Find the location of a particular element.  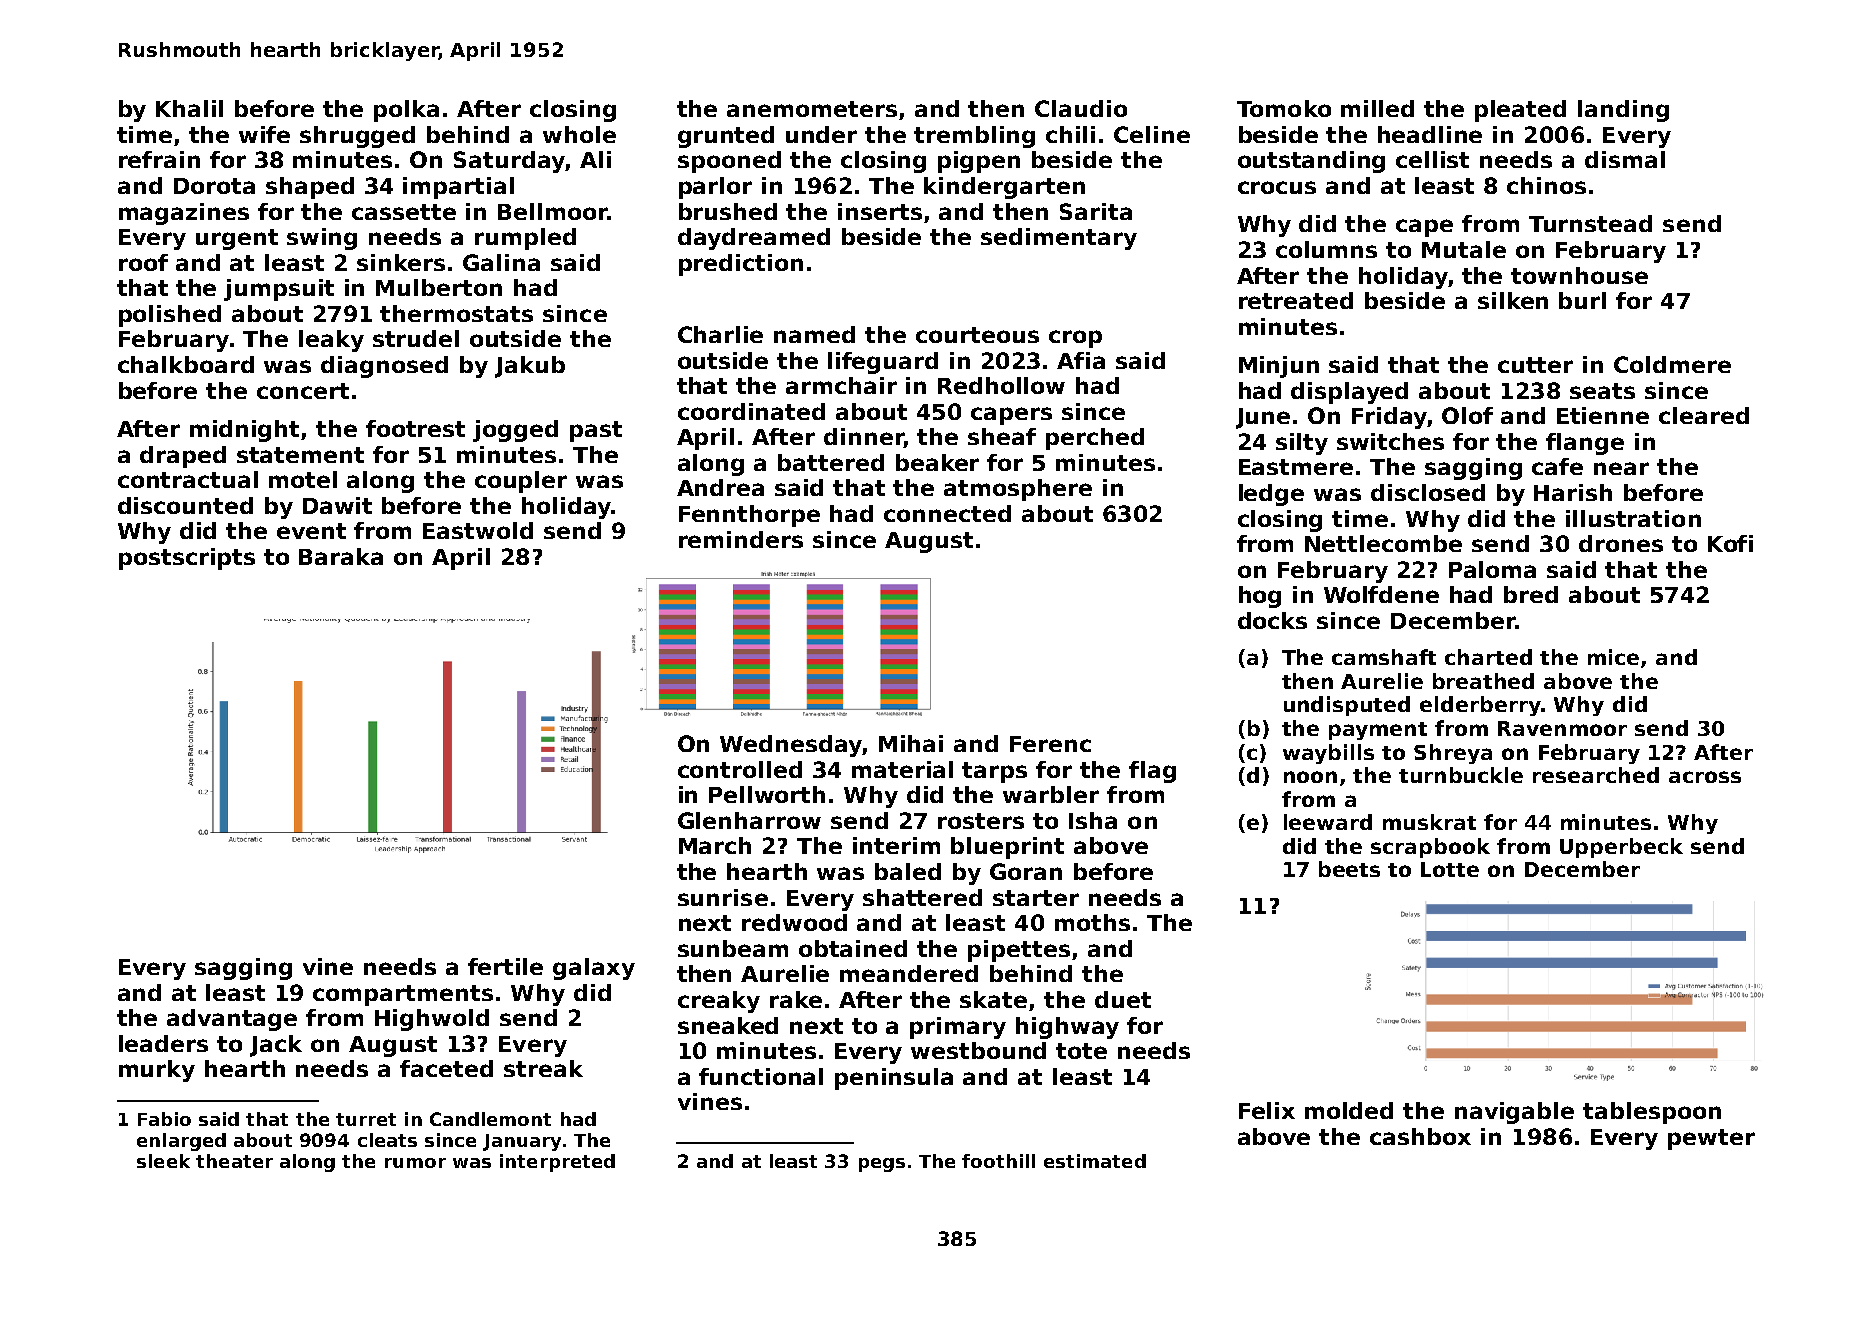

sleek is located at coordinates (163, 1161).
